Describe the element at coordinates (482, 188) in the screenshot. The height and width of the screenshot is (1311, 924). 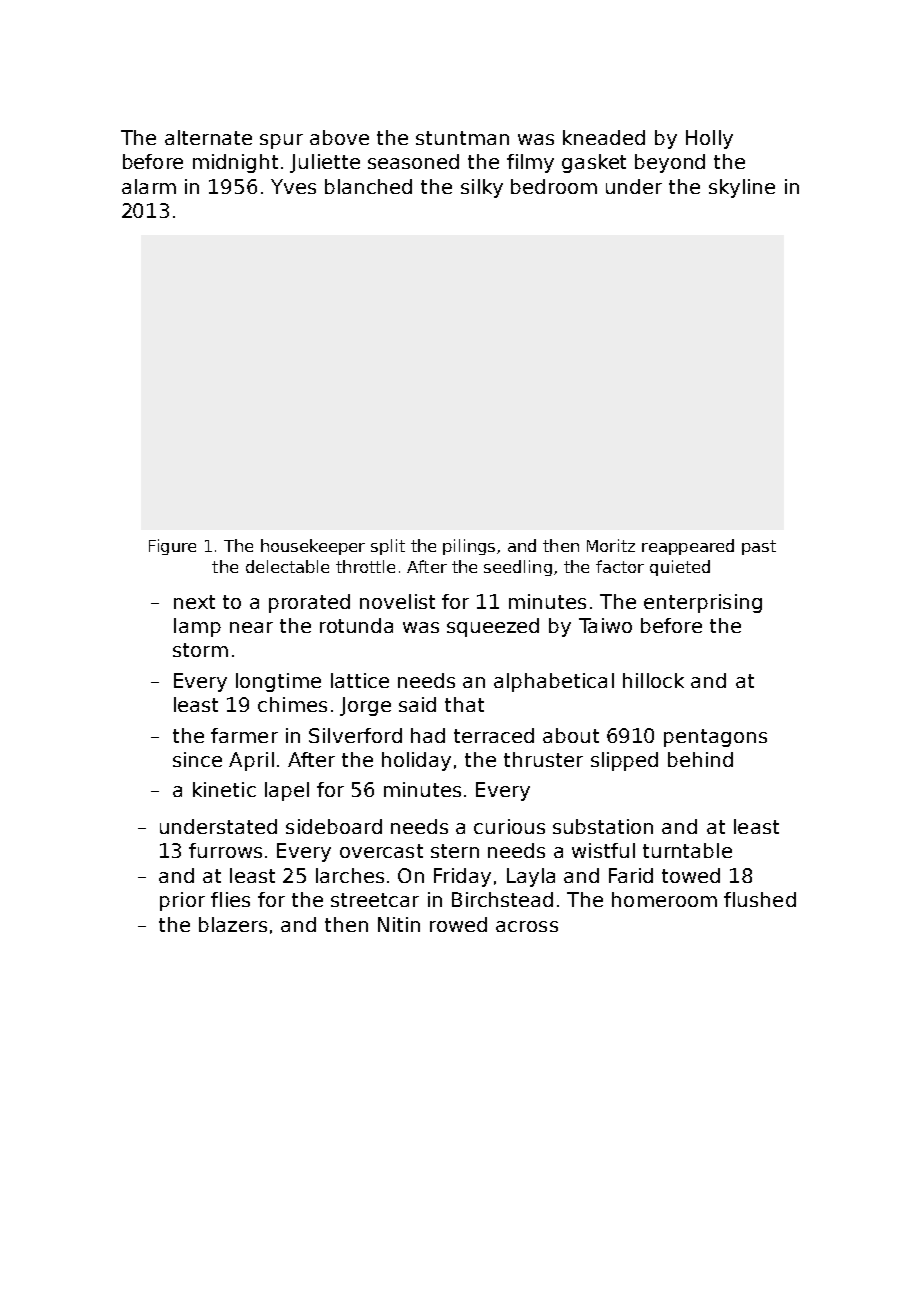
I see `silky` at that location.
